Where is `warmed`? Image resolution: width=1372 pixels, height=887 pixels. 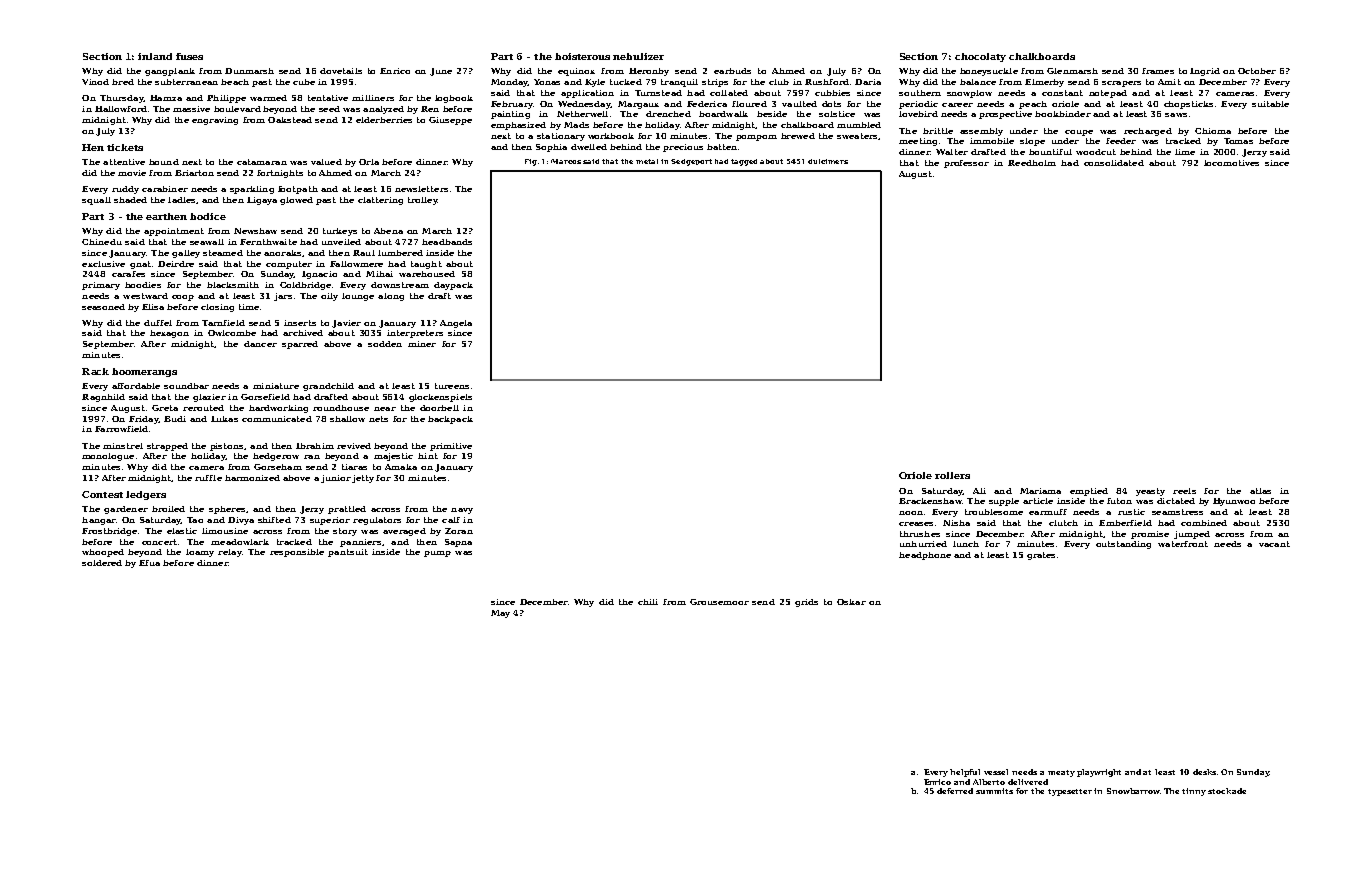 warmed is located at coordinates (268, 98).
